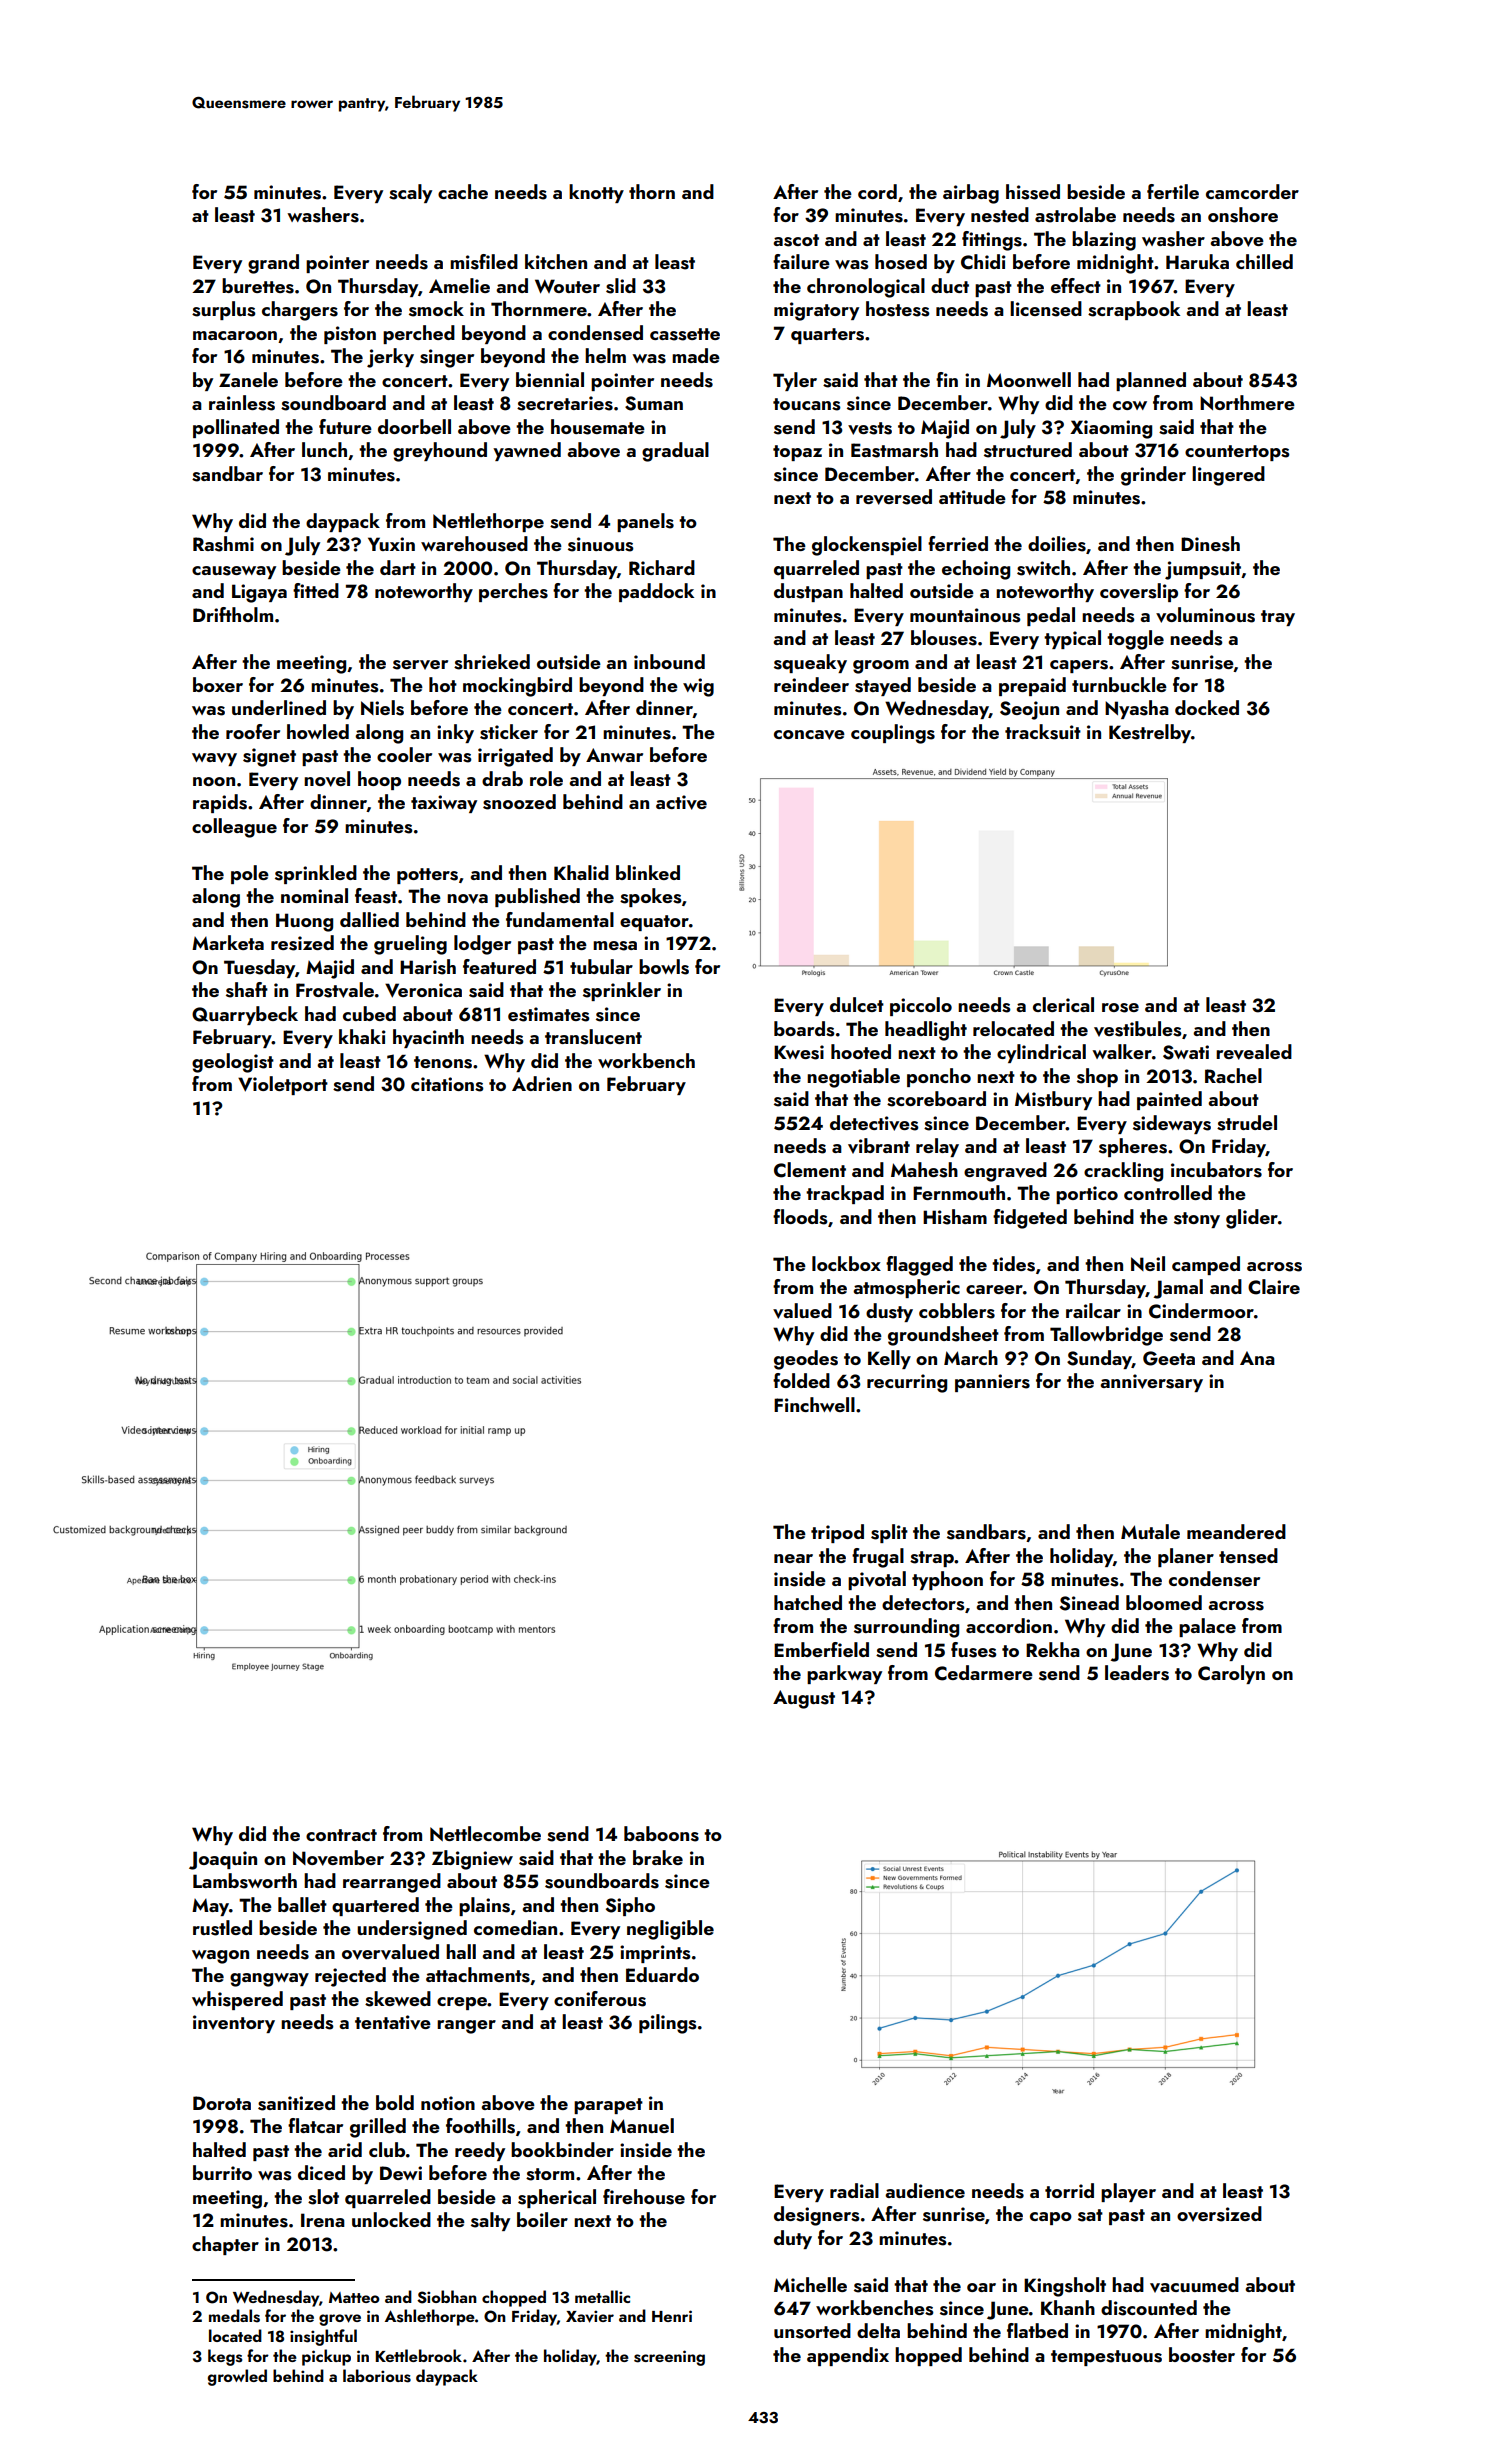 This screenshot has width=1496, height=2464. What do you see at coordinates (799, 1052) in the screenshot?
I see `Kwesi` at bounding box center [799, 1052].
